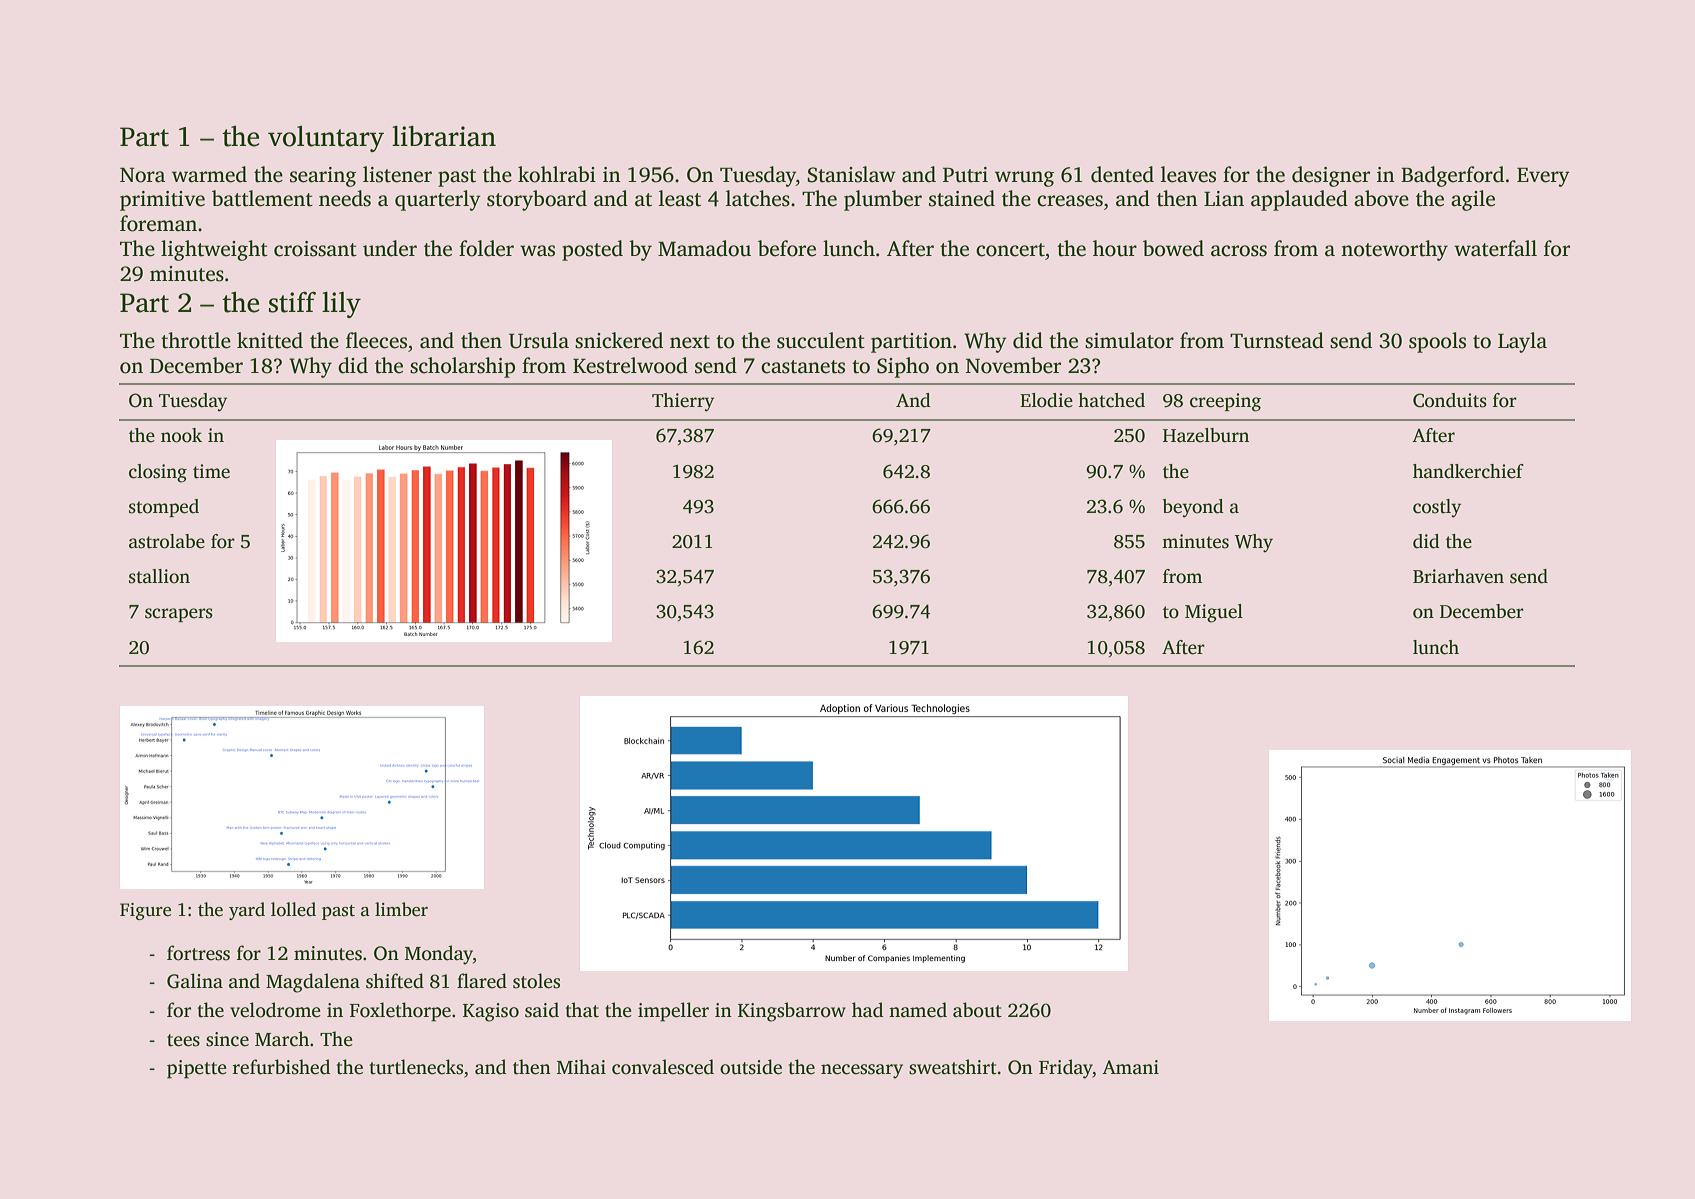 This page has width=1695, height=1199. Describe the element at coordinates (197, 1069) in the page. I see `pipette` at that location.
